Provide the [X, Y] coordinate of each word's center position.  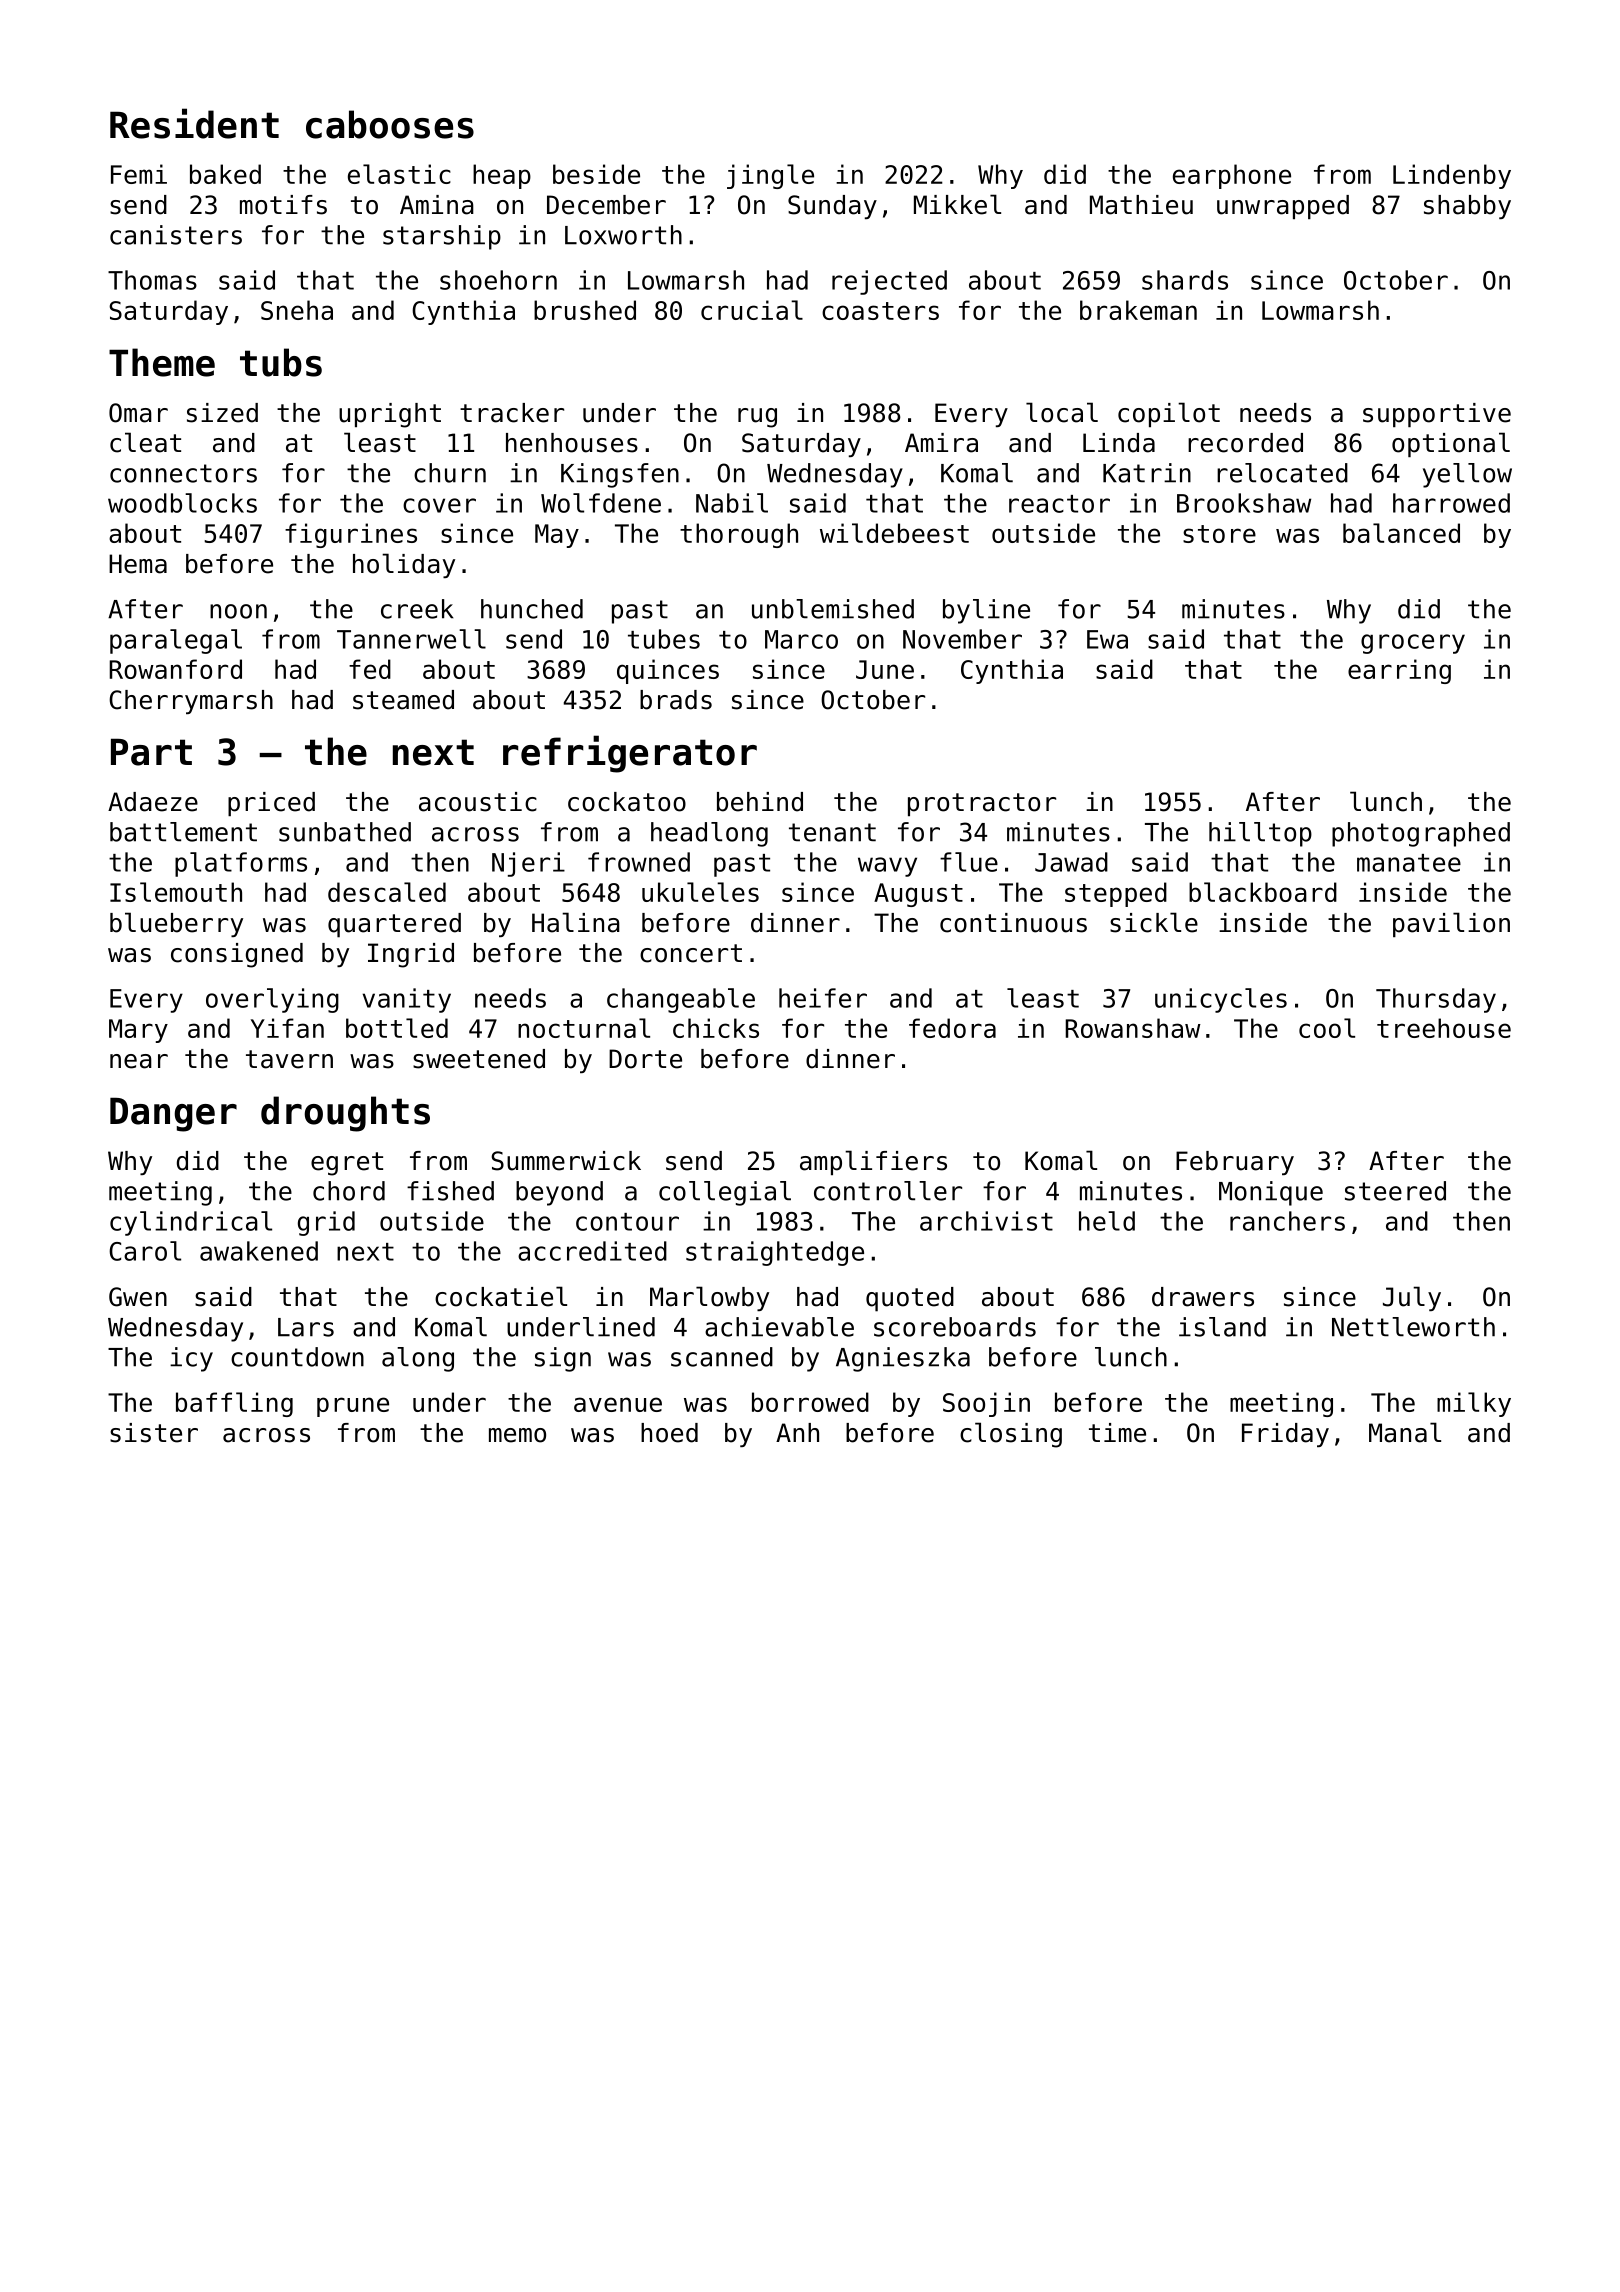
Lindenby [1452, 176]
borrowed [810, 1402]
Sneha [297, 310]
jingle [770, 176]
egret [347, 1164]
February [1235, 1163]
